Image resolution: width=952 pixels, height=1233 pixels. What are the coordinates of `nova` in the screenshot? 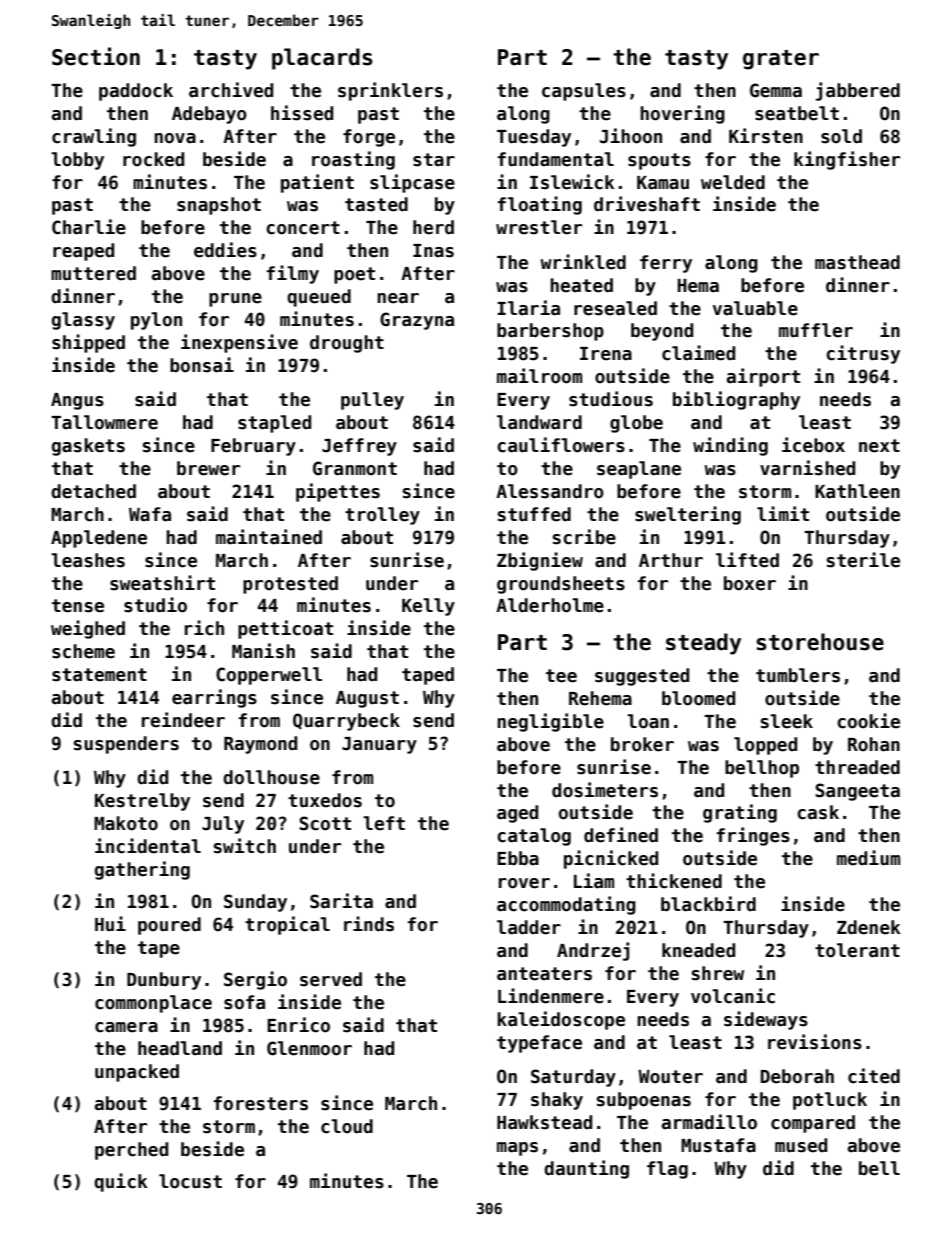 It's located at (175, 138).
